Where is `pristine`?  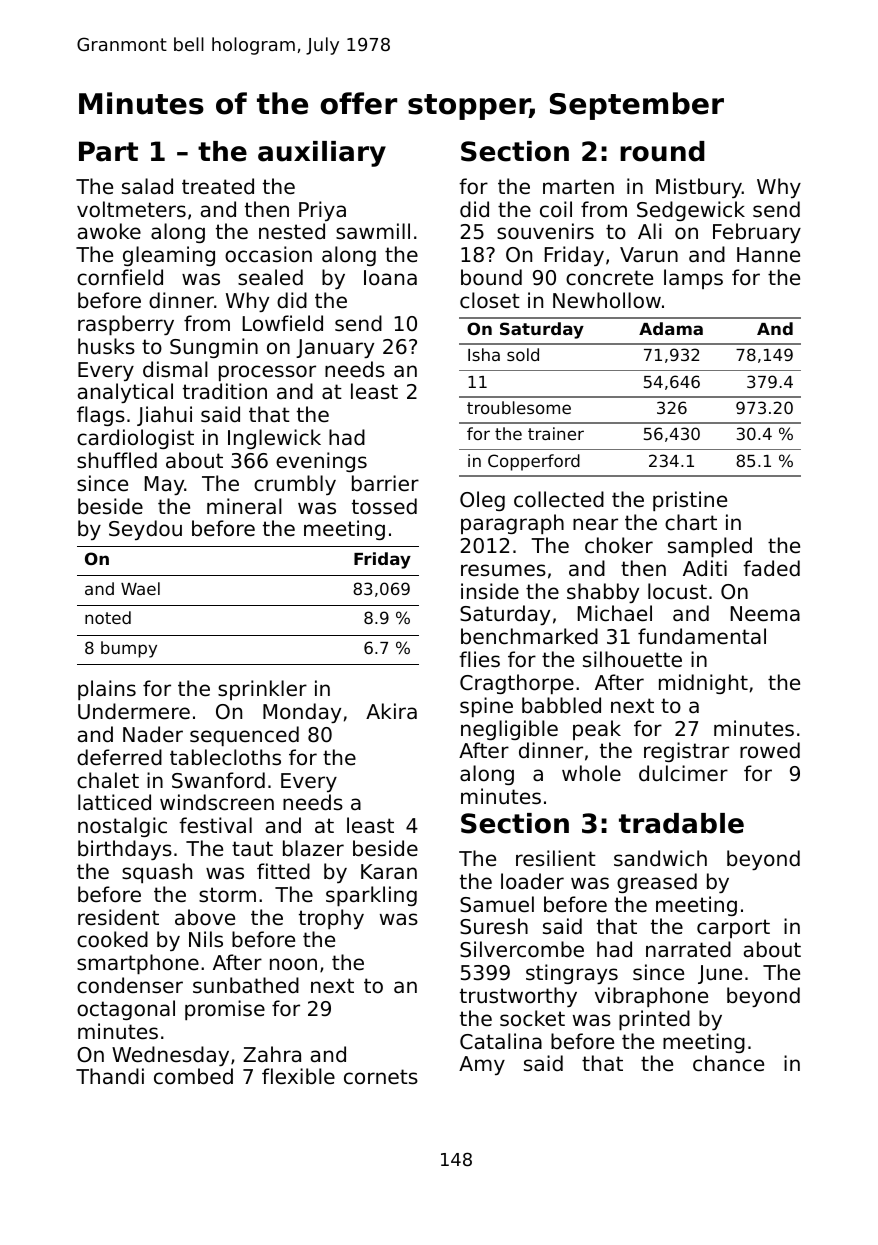 pristine is located at coordinates (690, 501).
